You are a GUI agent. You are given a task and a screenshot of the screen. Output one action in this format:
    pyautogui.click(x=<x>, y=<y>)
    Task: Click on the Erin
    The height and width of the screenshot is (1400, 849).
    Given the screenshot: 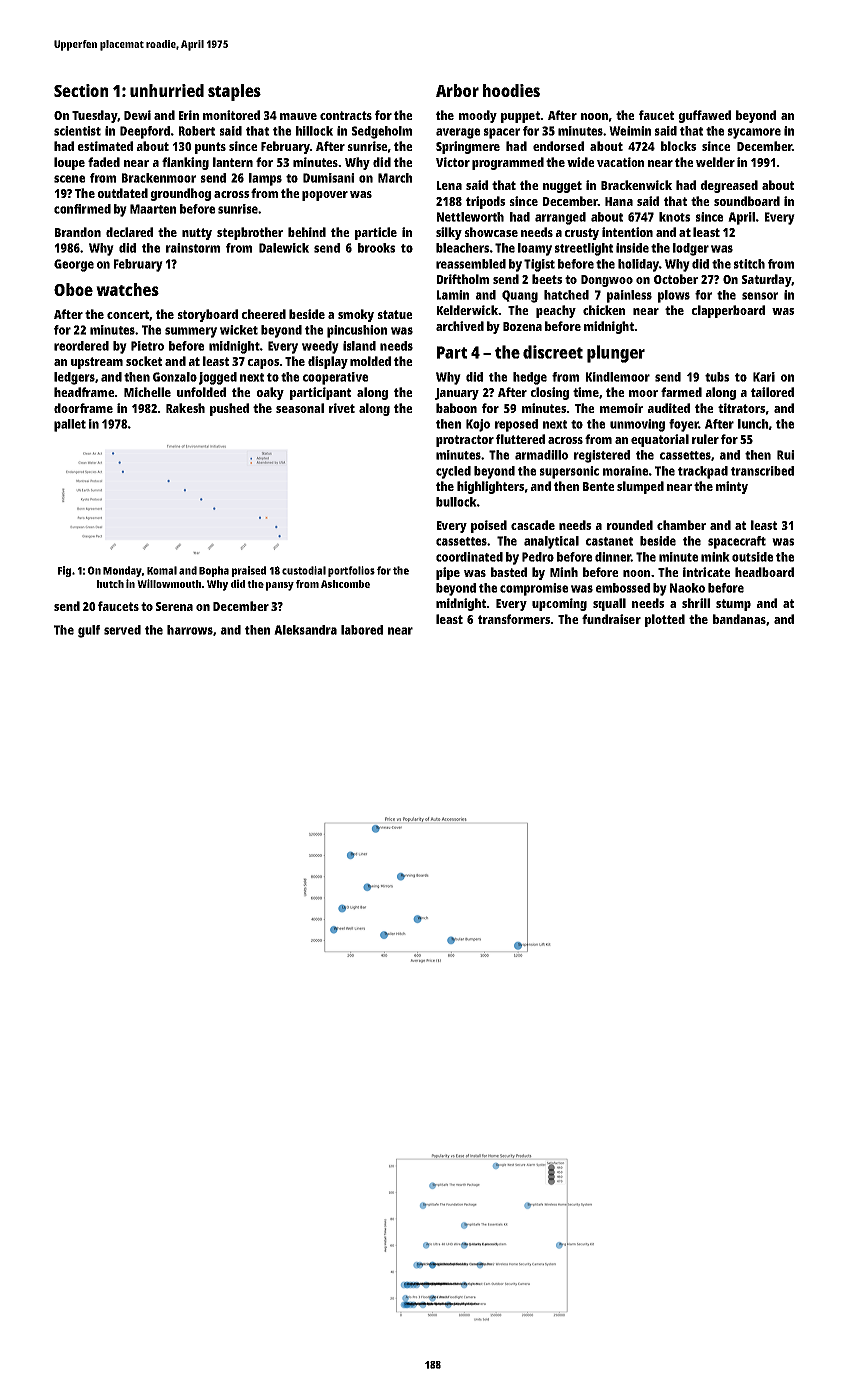 What is the action you would take?
    pyautogui.click(x=189, y=115)
